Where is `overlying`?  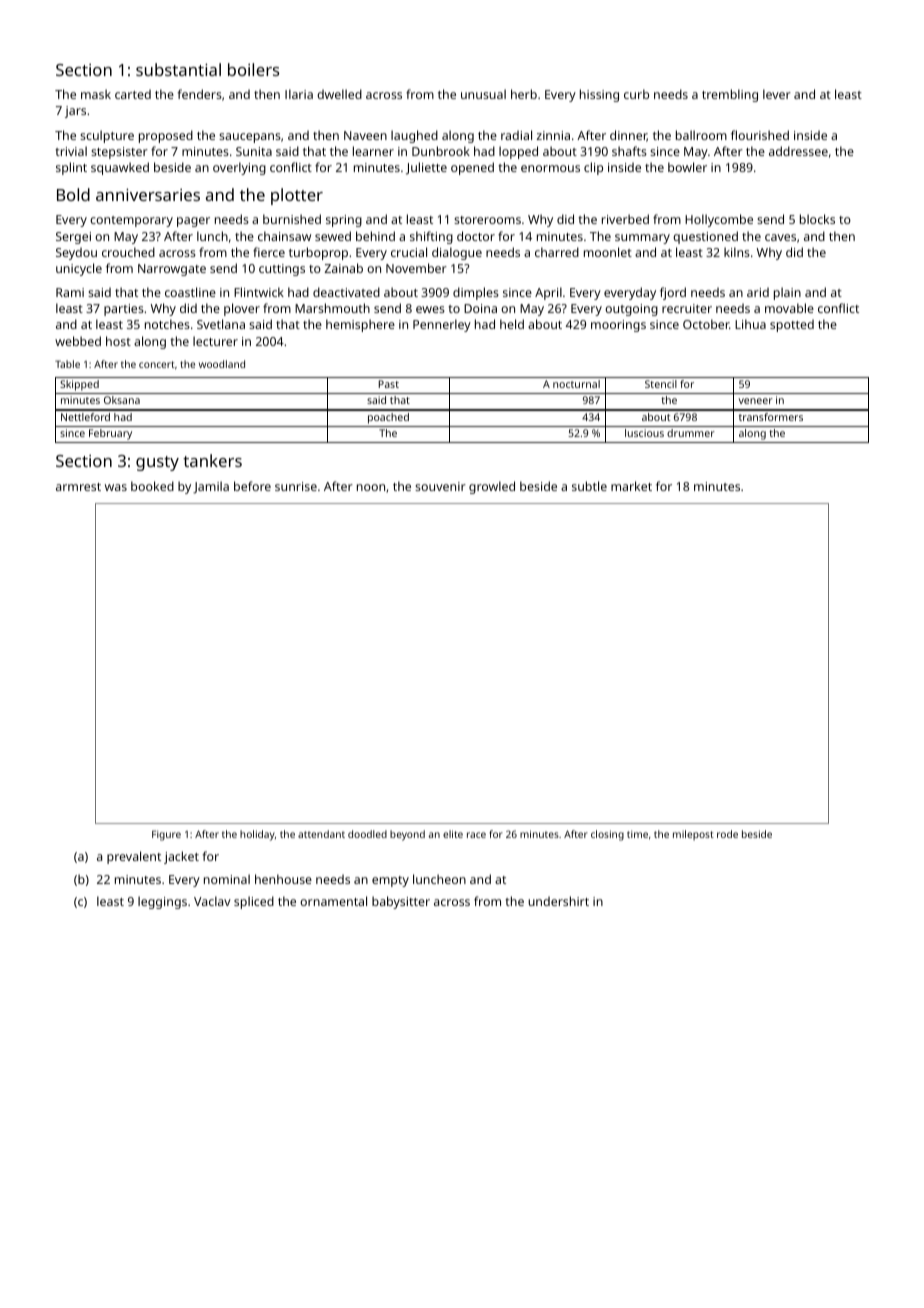 overlying is located at coordinates (239, 168).
